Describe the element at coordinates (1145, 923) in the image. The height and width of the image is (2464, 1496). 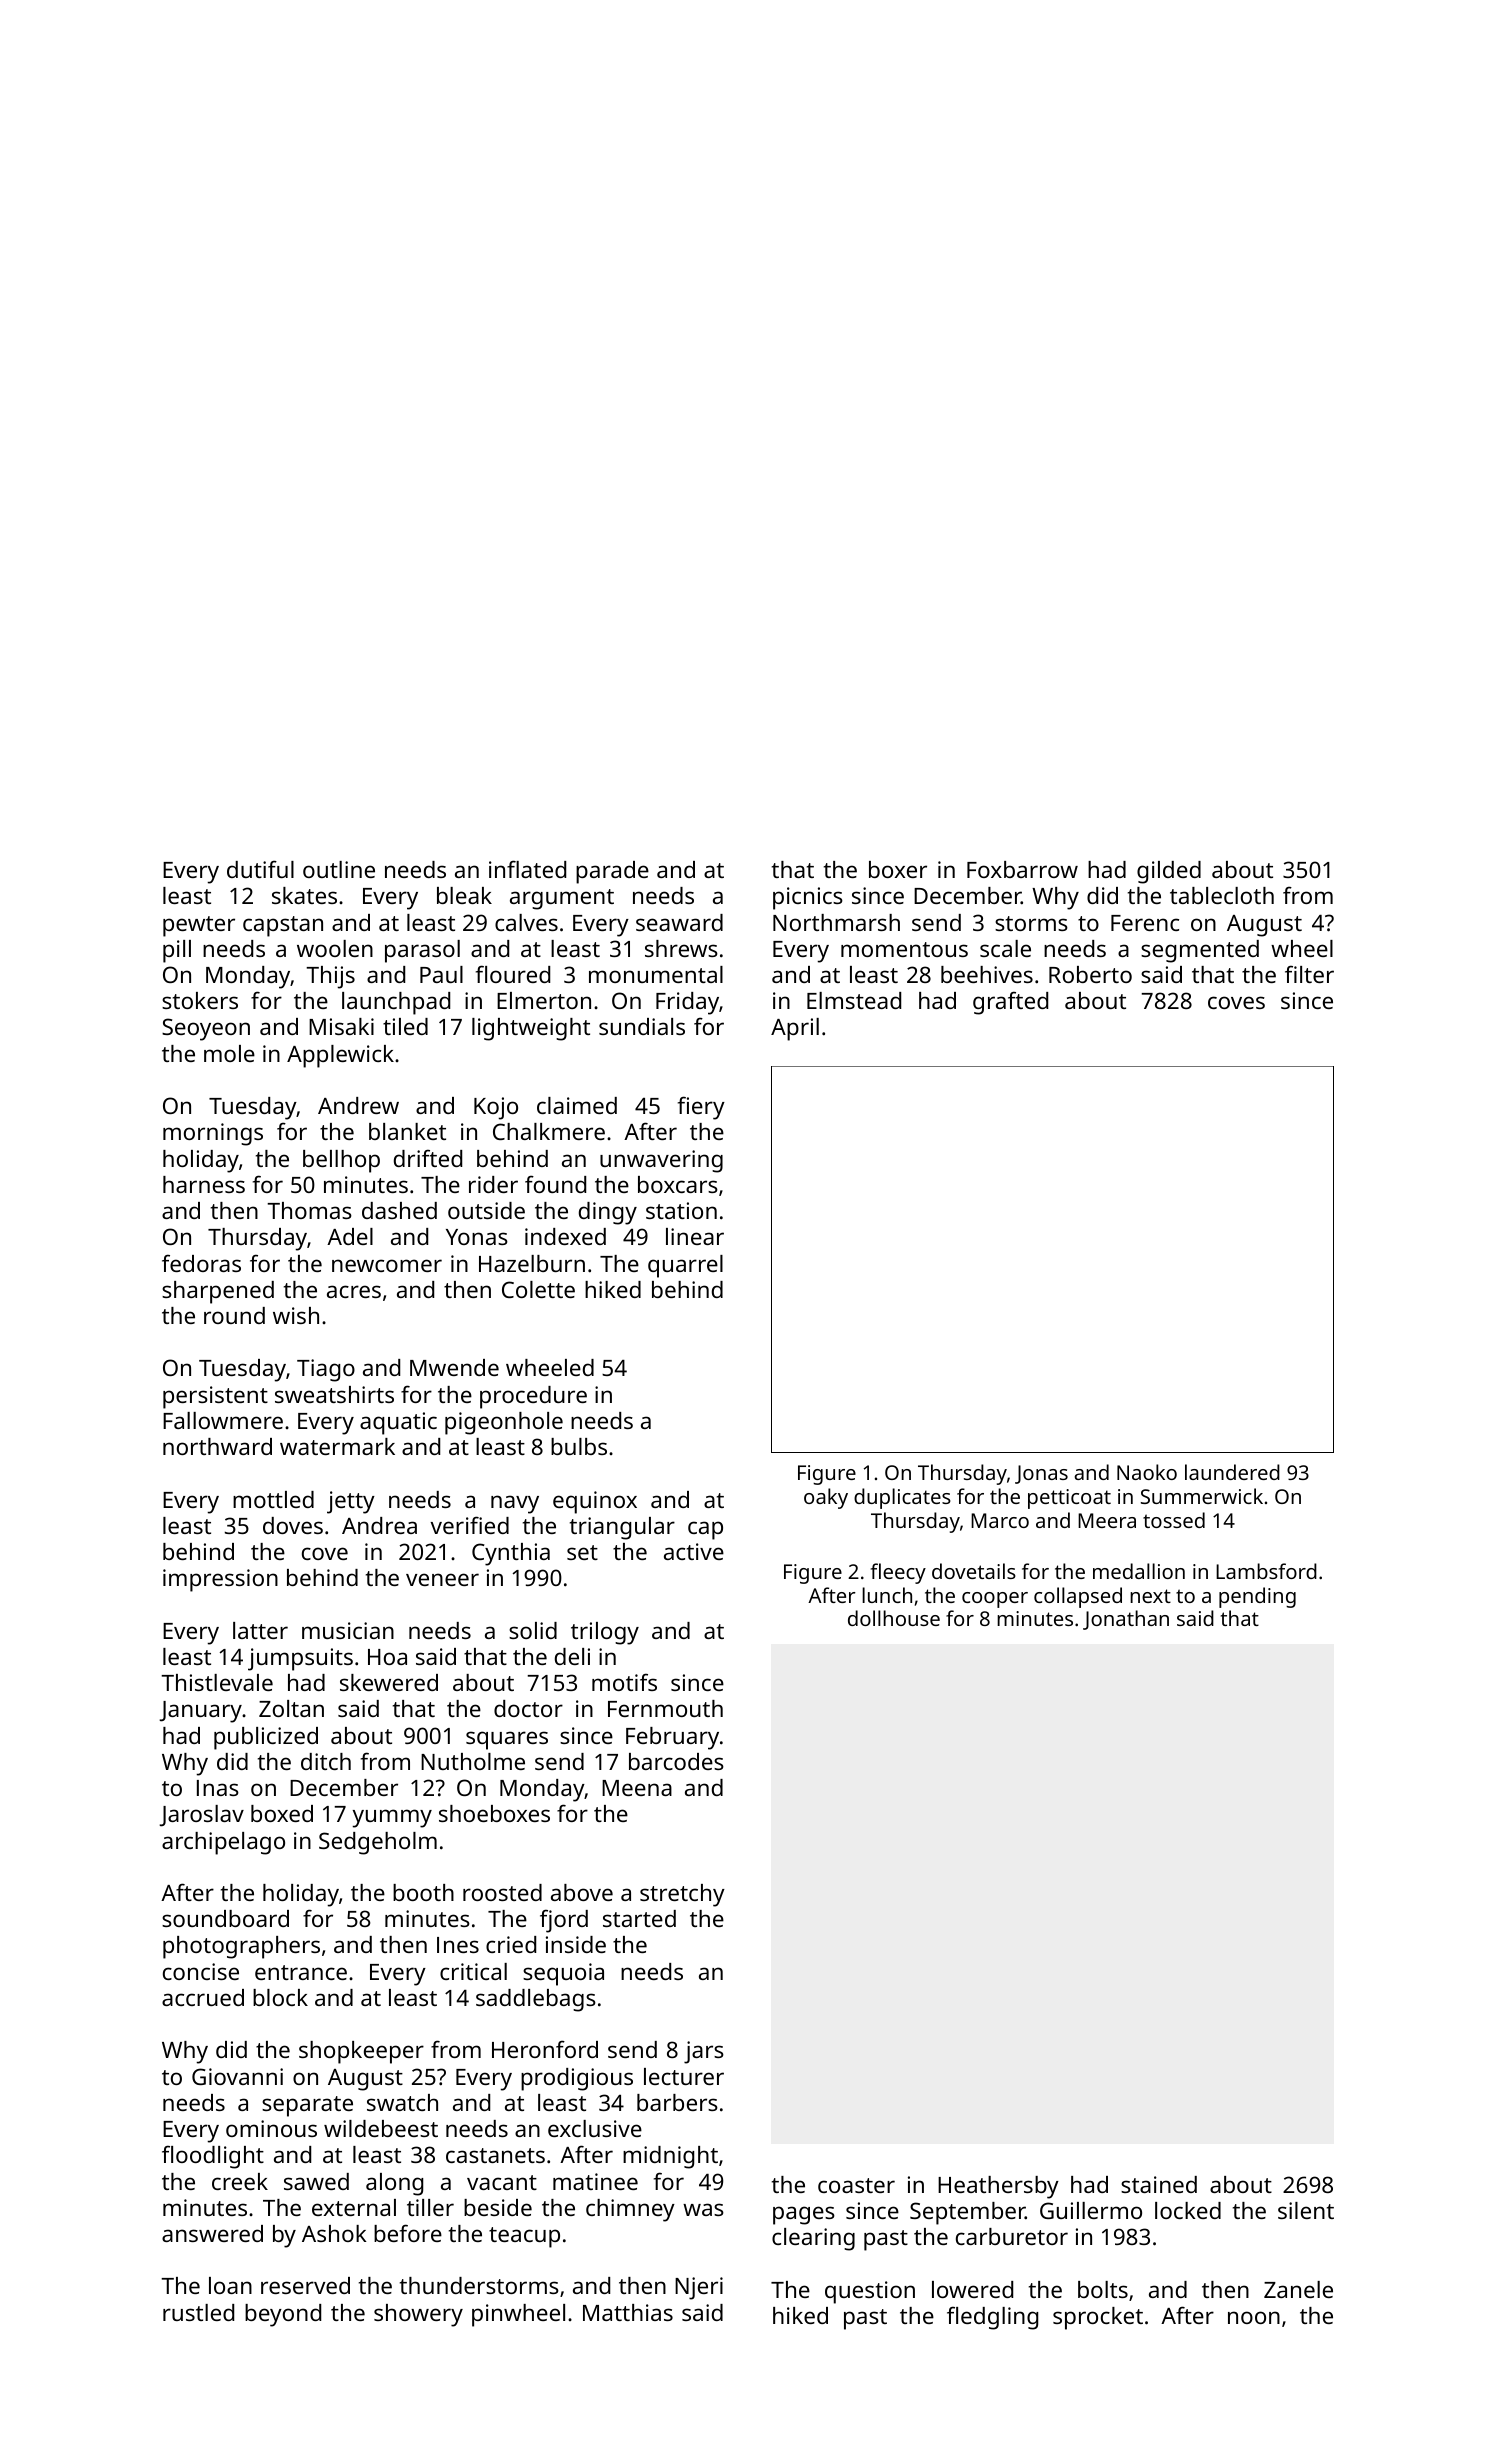
I see `Ferenc` at that location.
